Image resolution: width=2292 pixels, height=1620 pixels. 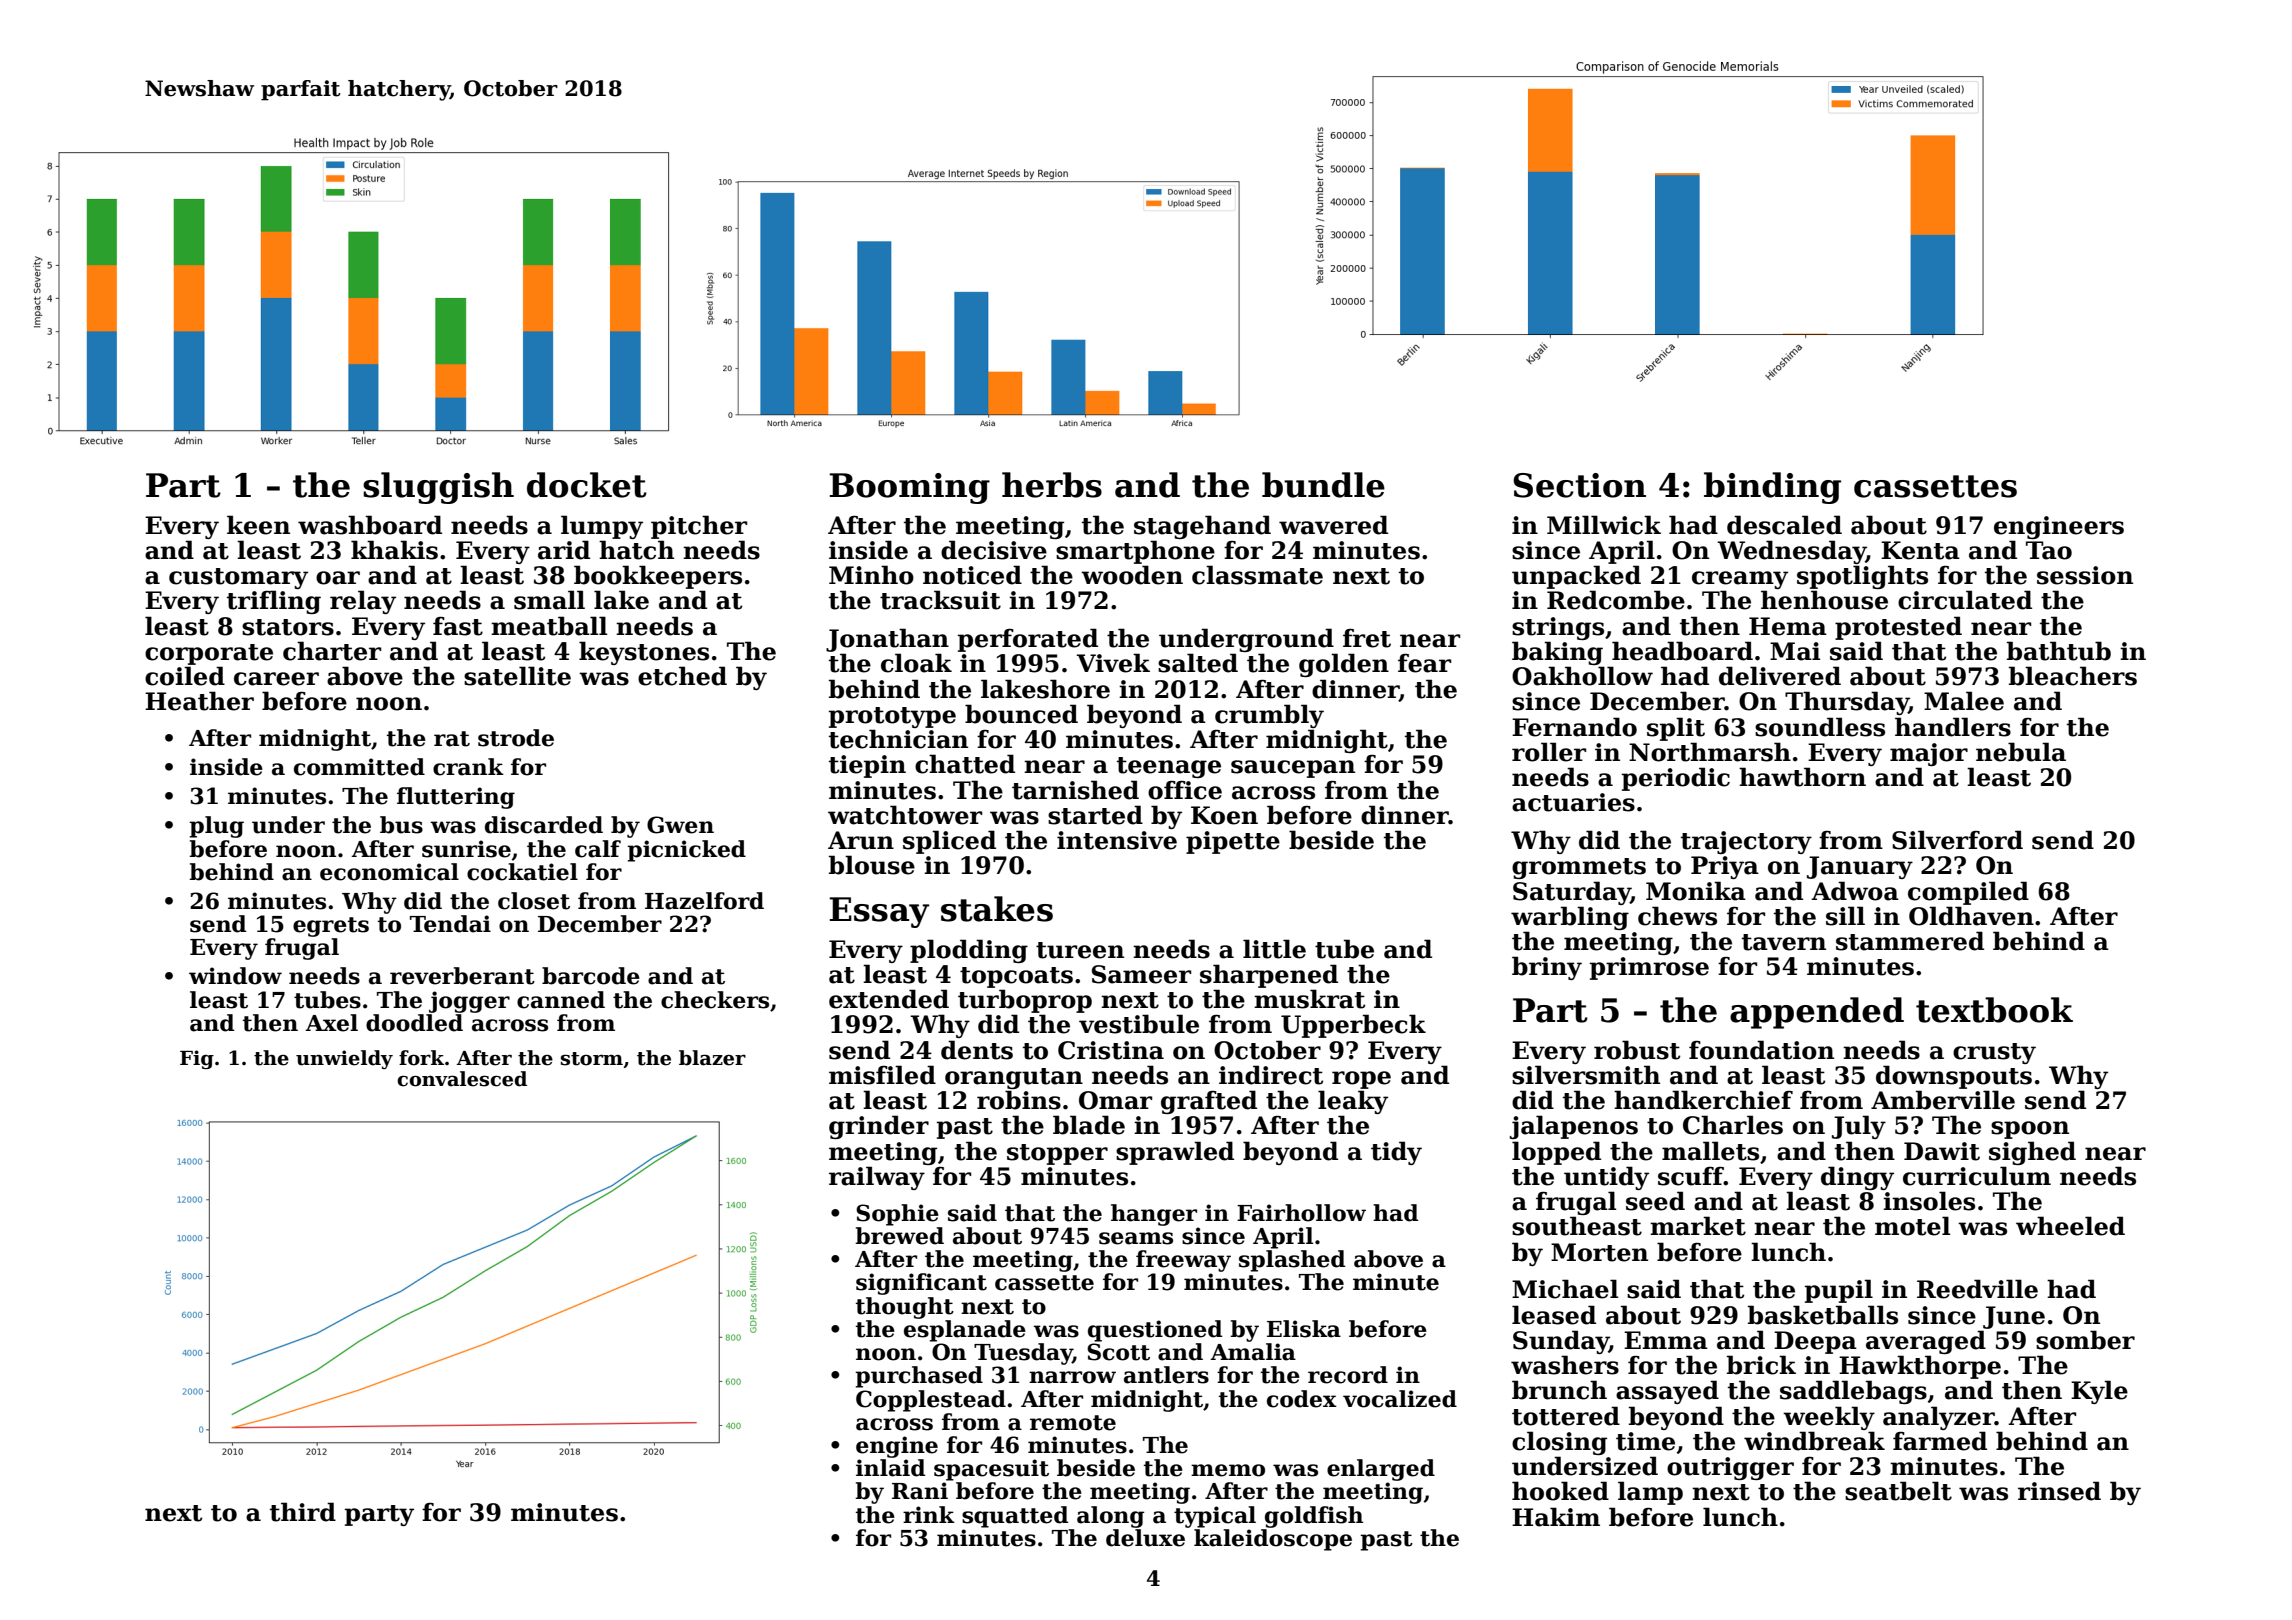 What do you see at coordinates (1655, 1201) in the screenshot?
I see `seed` at bounding box center [1655, 1201].
